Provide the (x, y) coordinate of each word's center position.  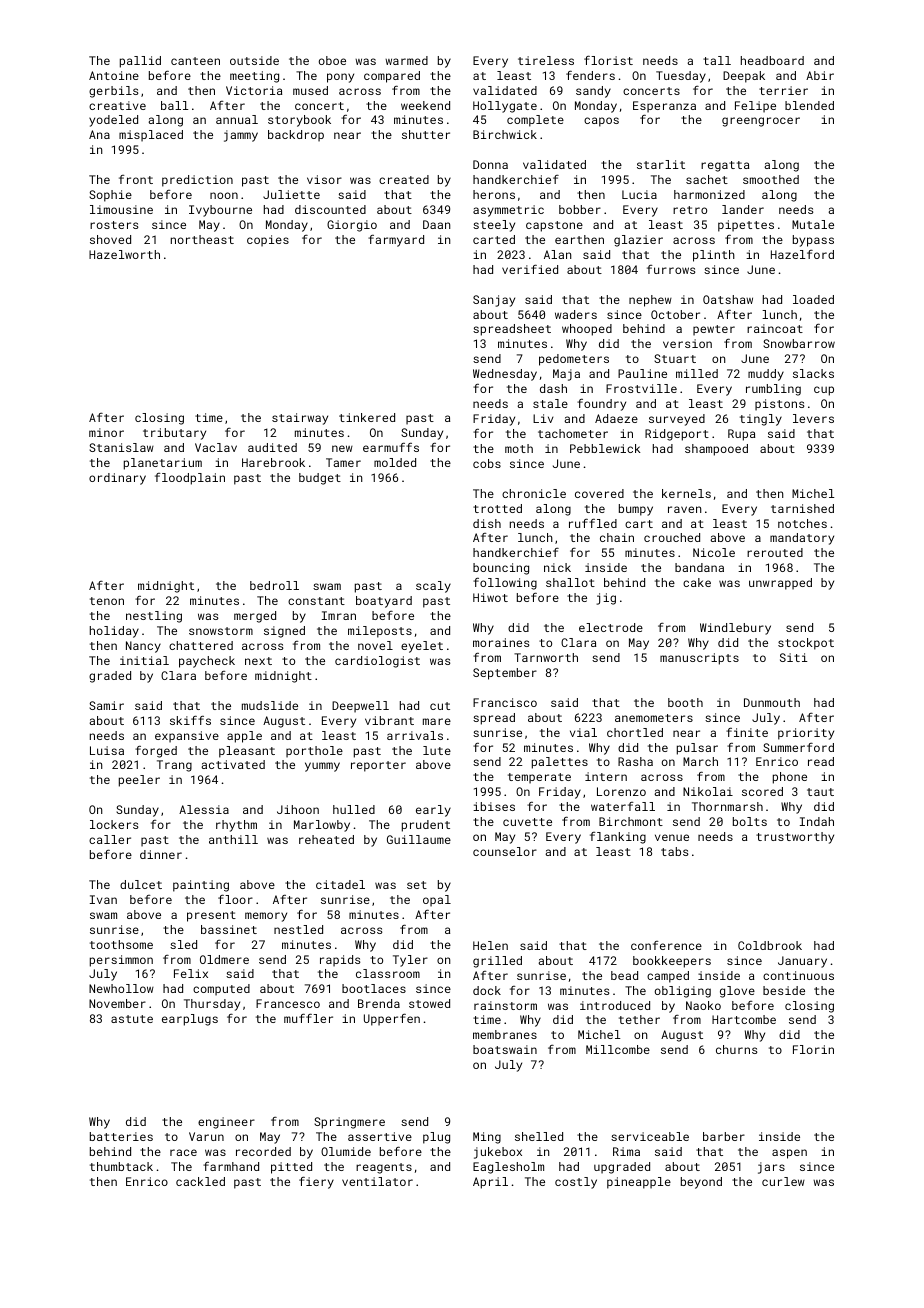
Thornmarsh (727, 806)
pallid (140, 62)
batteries (121, 1136)
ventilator (377, 1181)
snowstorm (221, 631)
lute (437, 750)
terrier (783, 90)
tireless (546, 60)
